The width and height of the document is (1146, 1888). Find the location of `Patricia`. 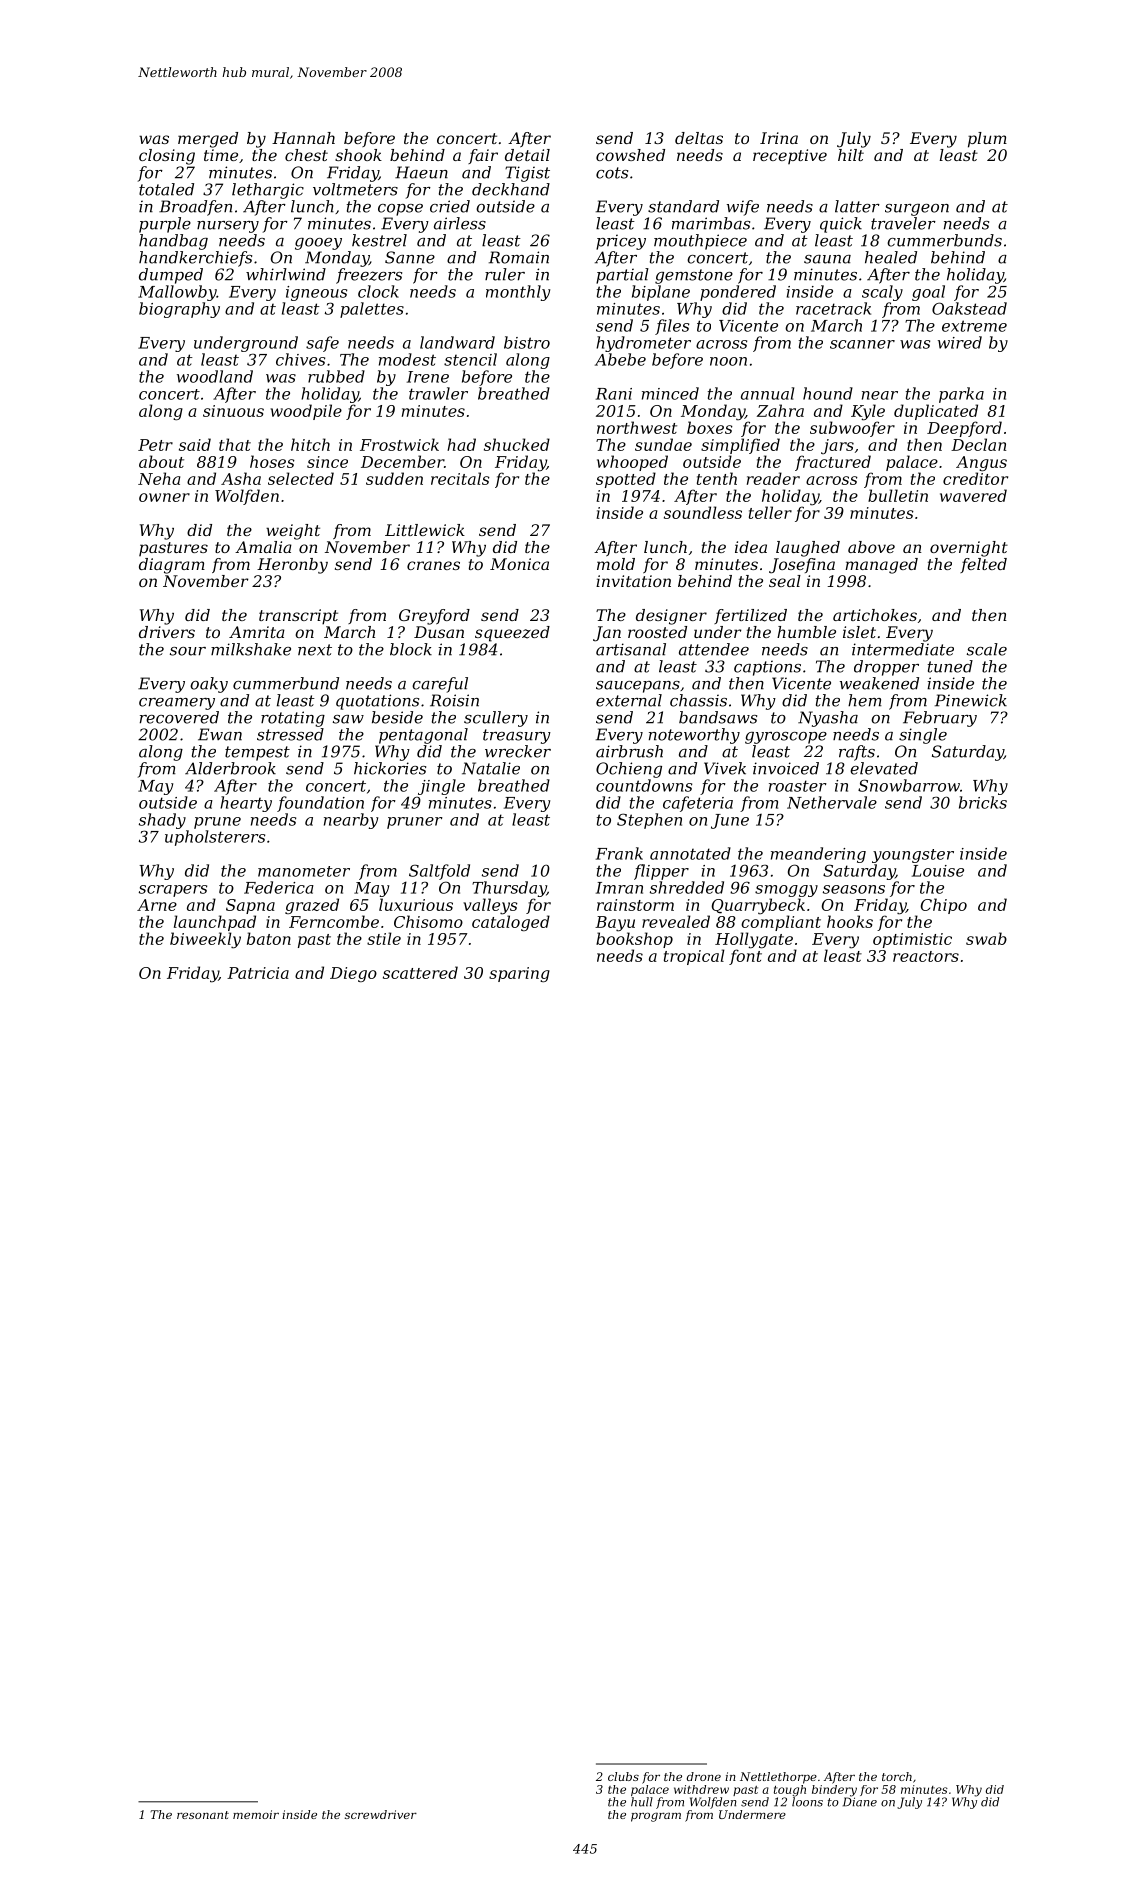

Patricia is located at coordinates (258, 973).
